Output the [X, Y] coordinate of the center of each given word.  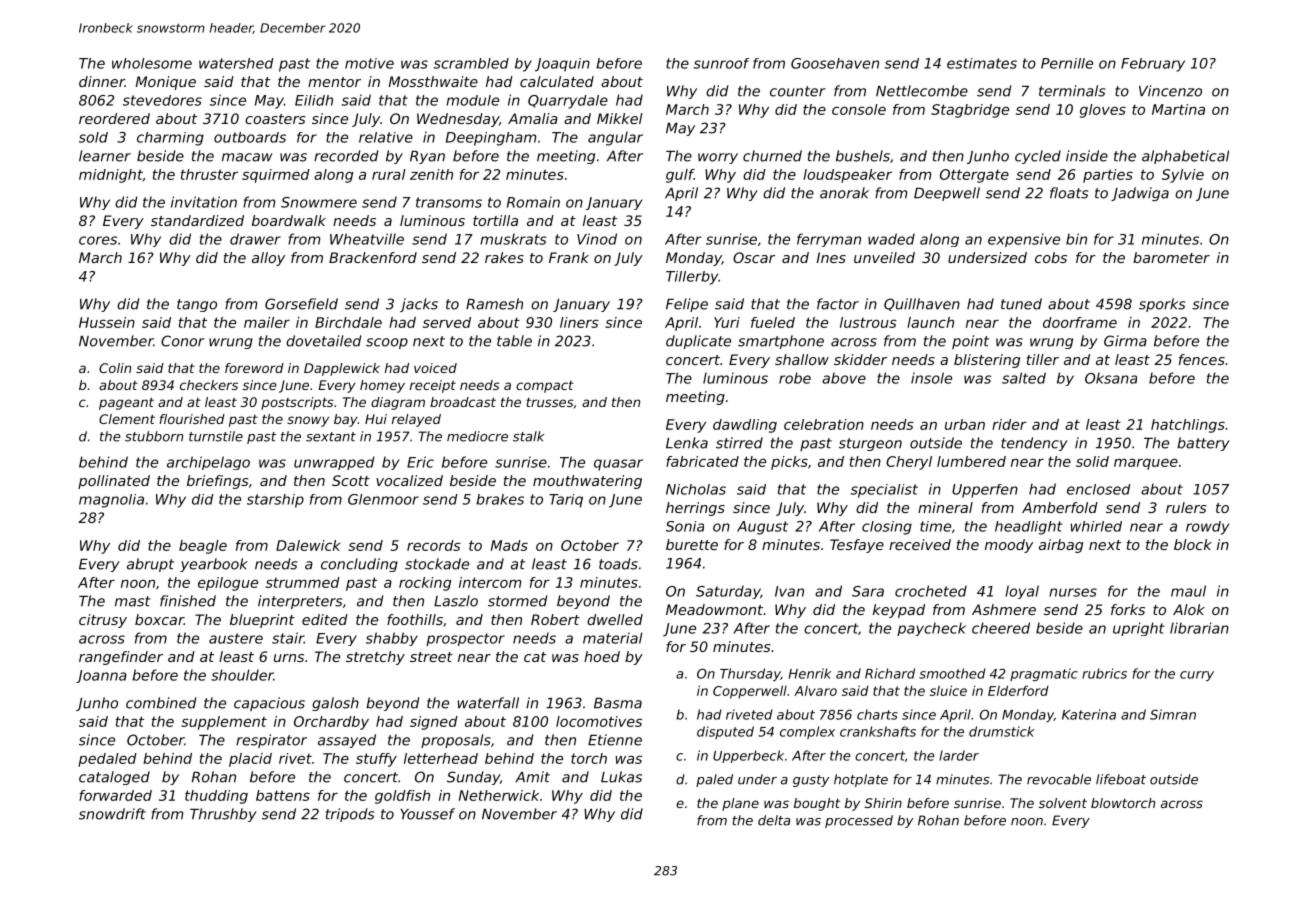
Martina [1178, 109]
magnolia [111, 501]
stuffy [376, 760]
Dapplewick [342, 369]
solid [1092, 461]
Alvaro [815, 691]
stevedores [162, 100]
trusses [550, 402]
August [762, 528]
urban [965, 424]
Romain [533, 202]
